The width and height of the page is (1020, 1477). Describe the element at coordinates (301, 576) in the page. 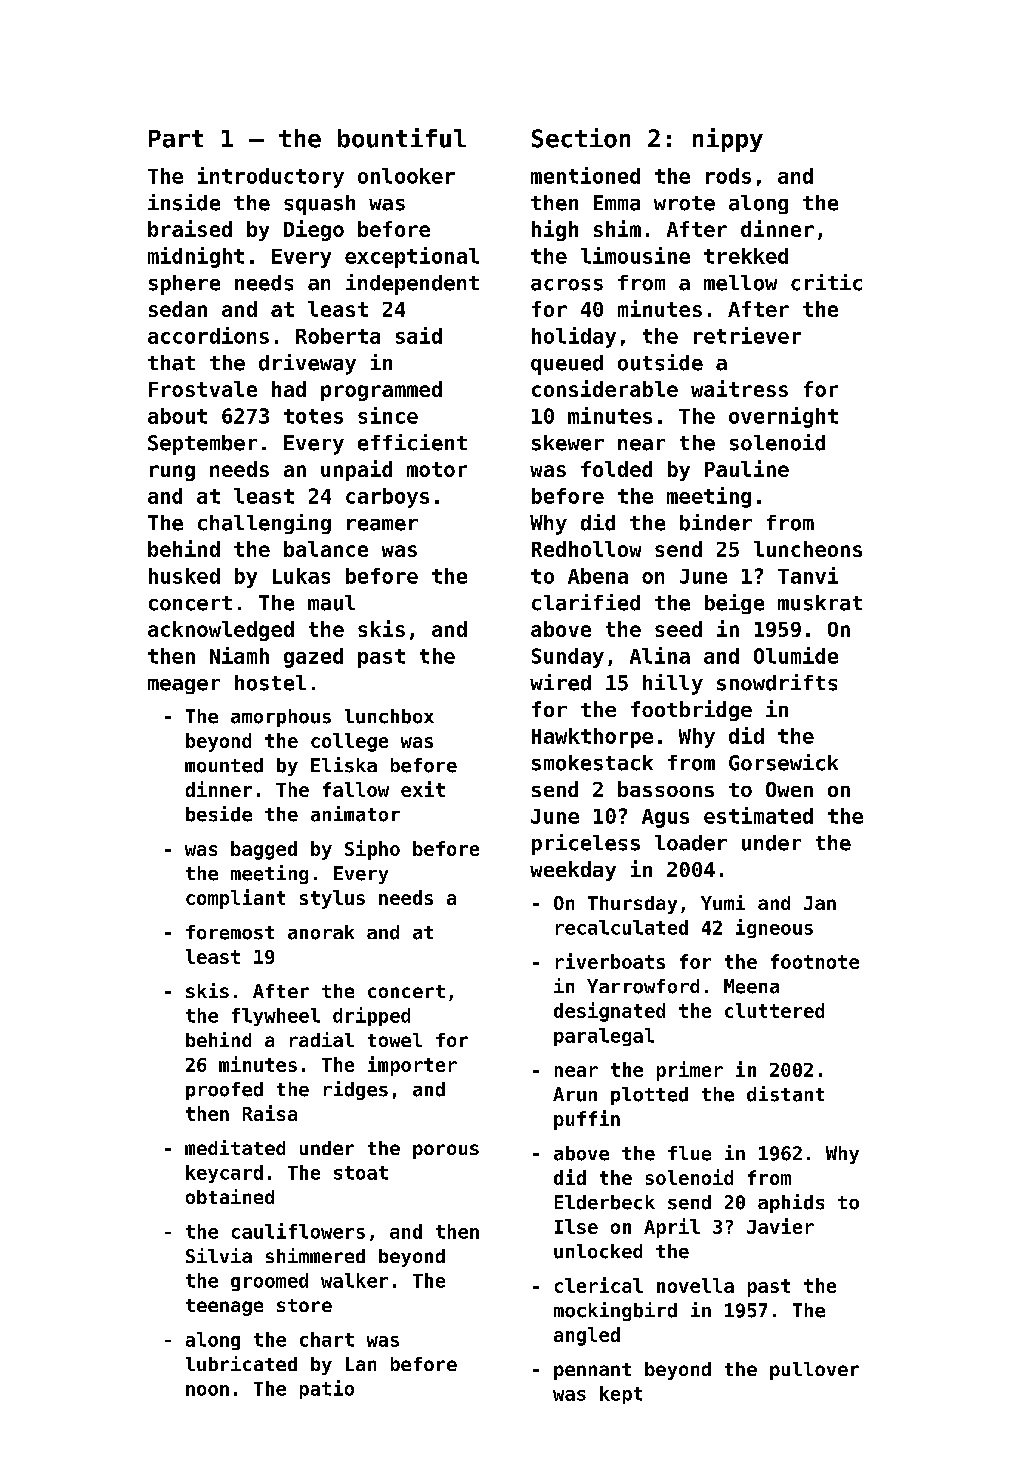

I see `Lukas` at that location.
